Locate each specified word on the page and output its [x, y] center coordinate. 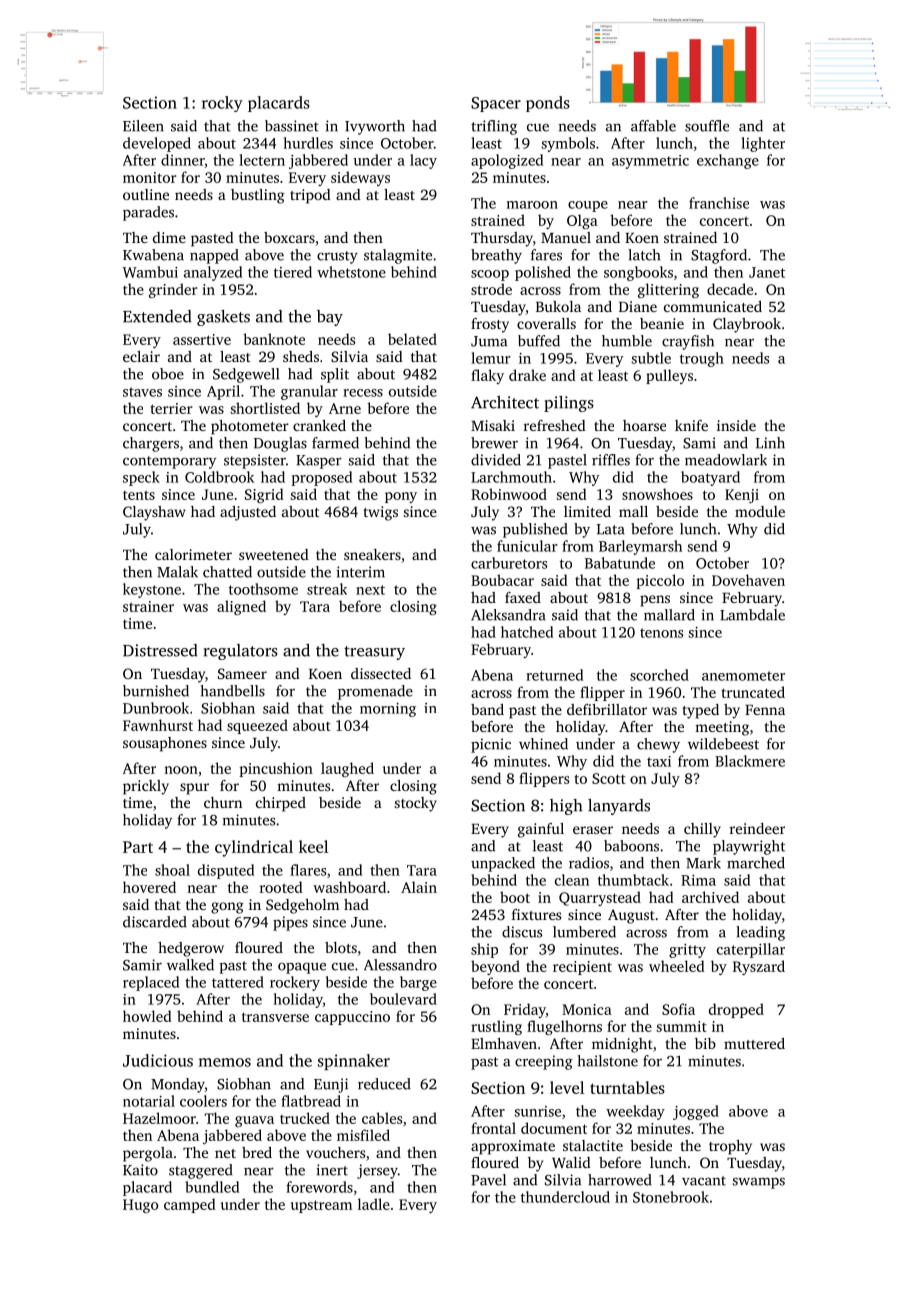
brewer [494, 443]
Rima [698, 880]
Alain [419, 887]
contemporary [169, 462]
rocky [222, 104]
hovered [149, 887]
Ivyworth [375, 127]
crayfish [688, 342]
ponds [548, 104]
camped [190, 1205]
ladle [374, 1204]
